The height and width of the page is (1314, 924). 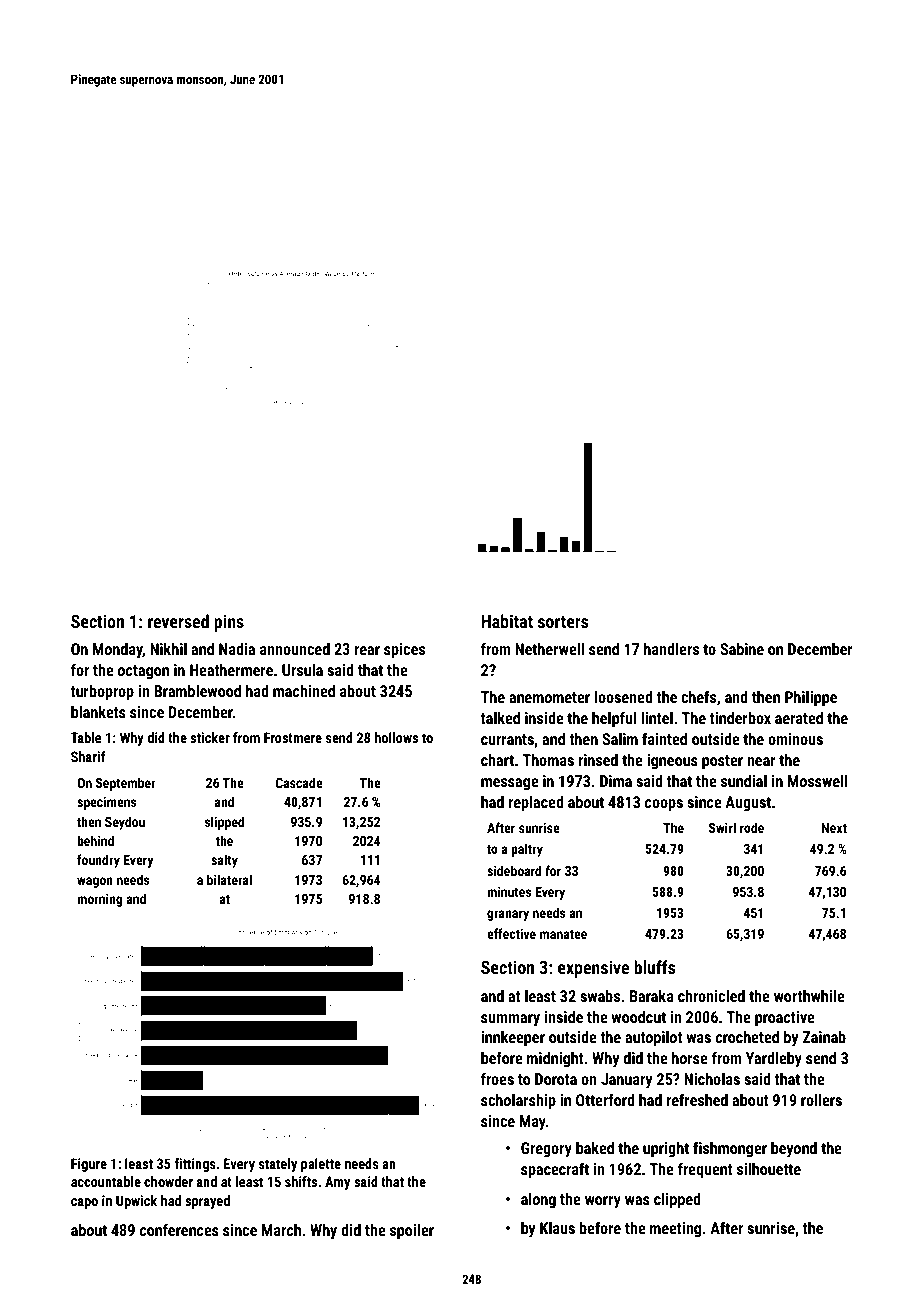 What do you see at coordinates (178, 621) in the page?
I see `reversed` at bounding box center [178, 621].
